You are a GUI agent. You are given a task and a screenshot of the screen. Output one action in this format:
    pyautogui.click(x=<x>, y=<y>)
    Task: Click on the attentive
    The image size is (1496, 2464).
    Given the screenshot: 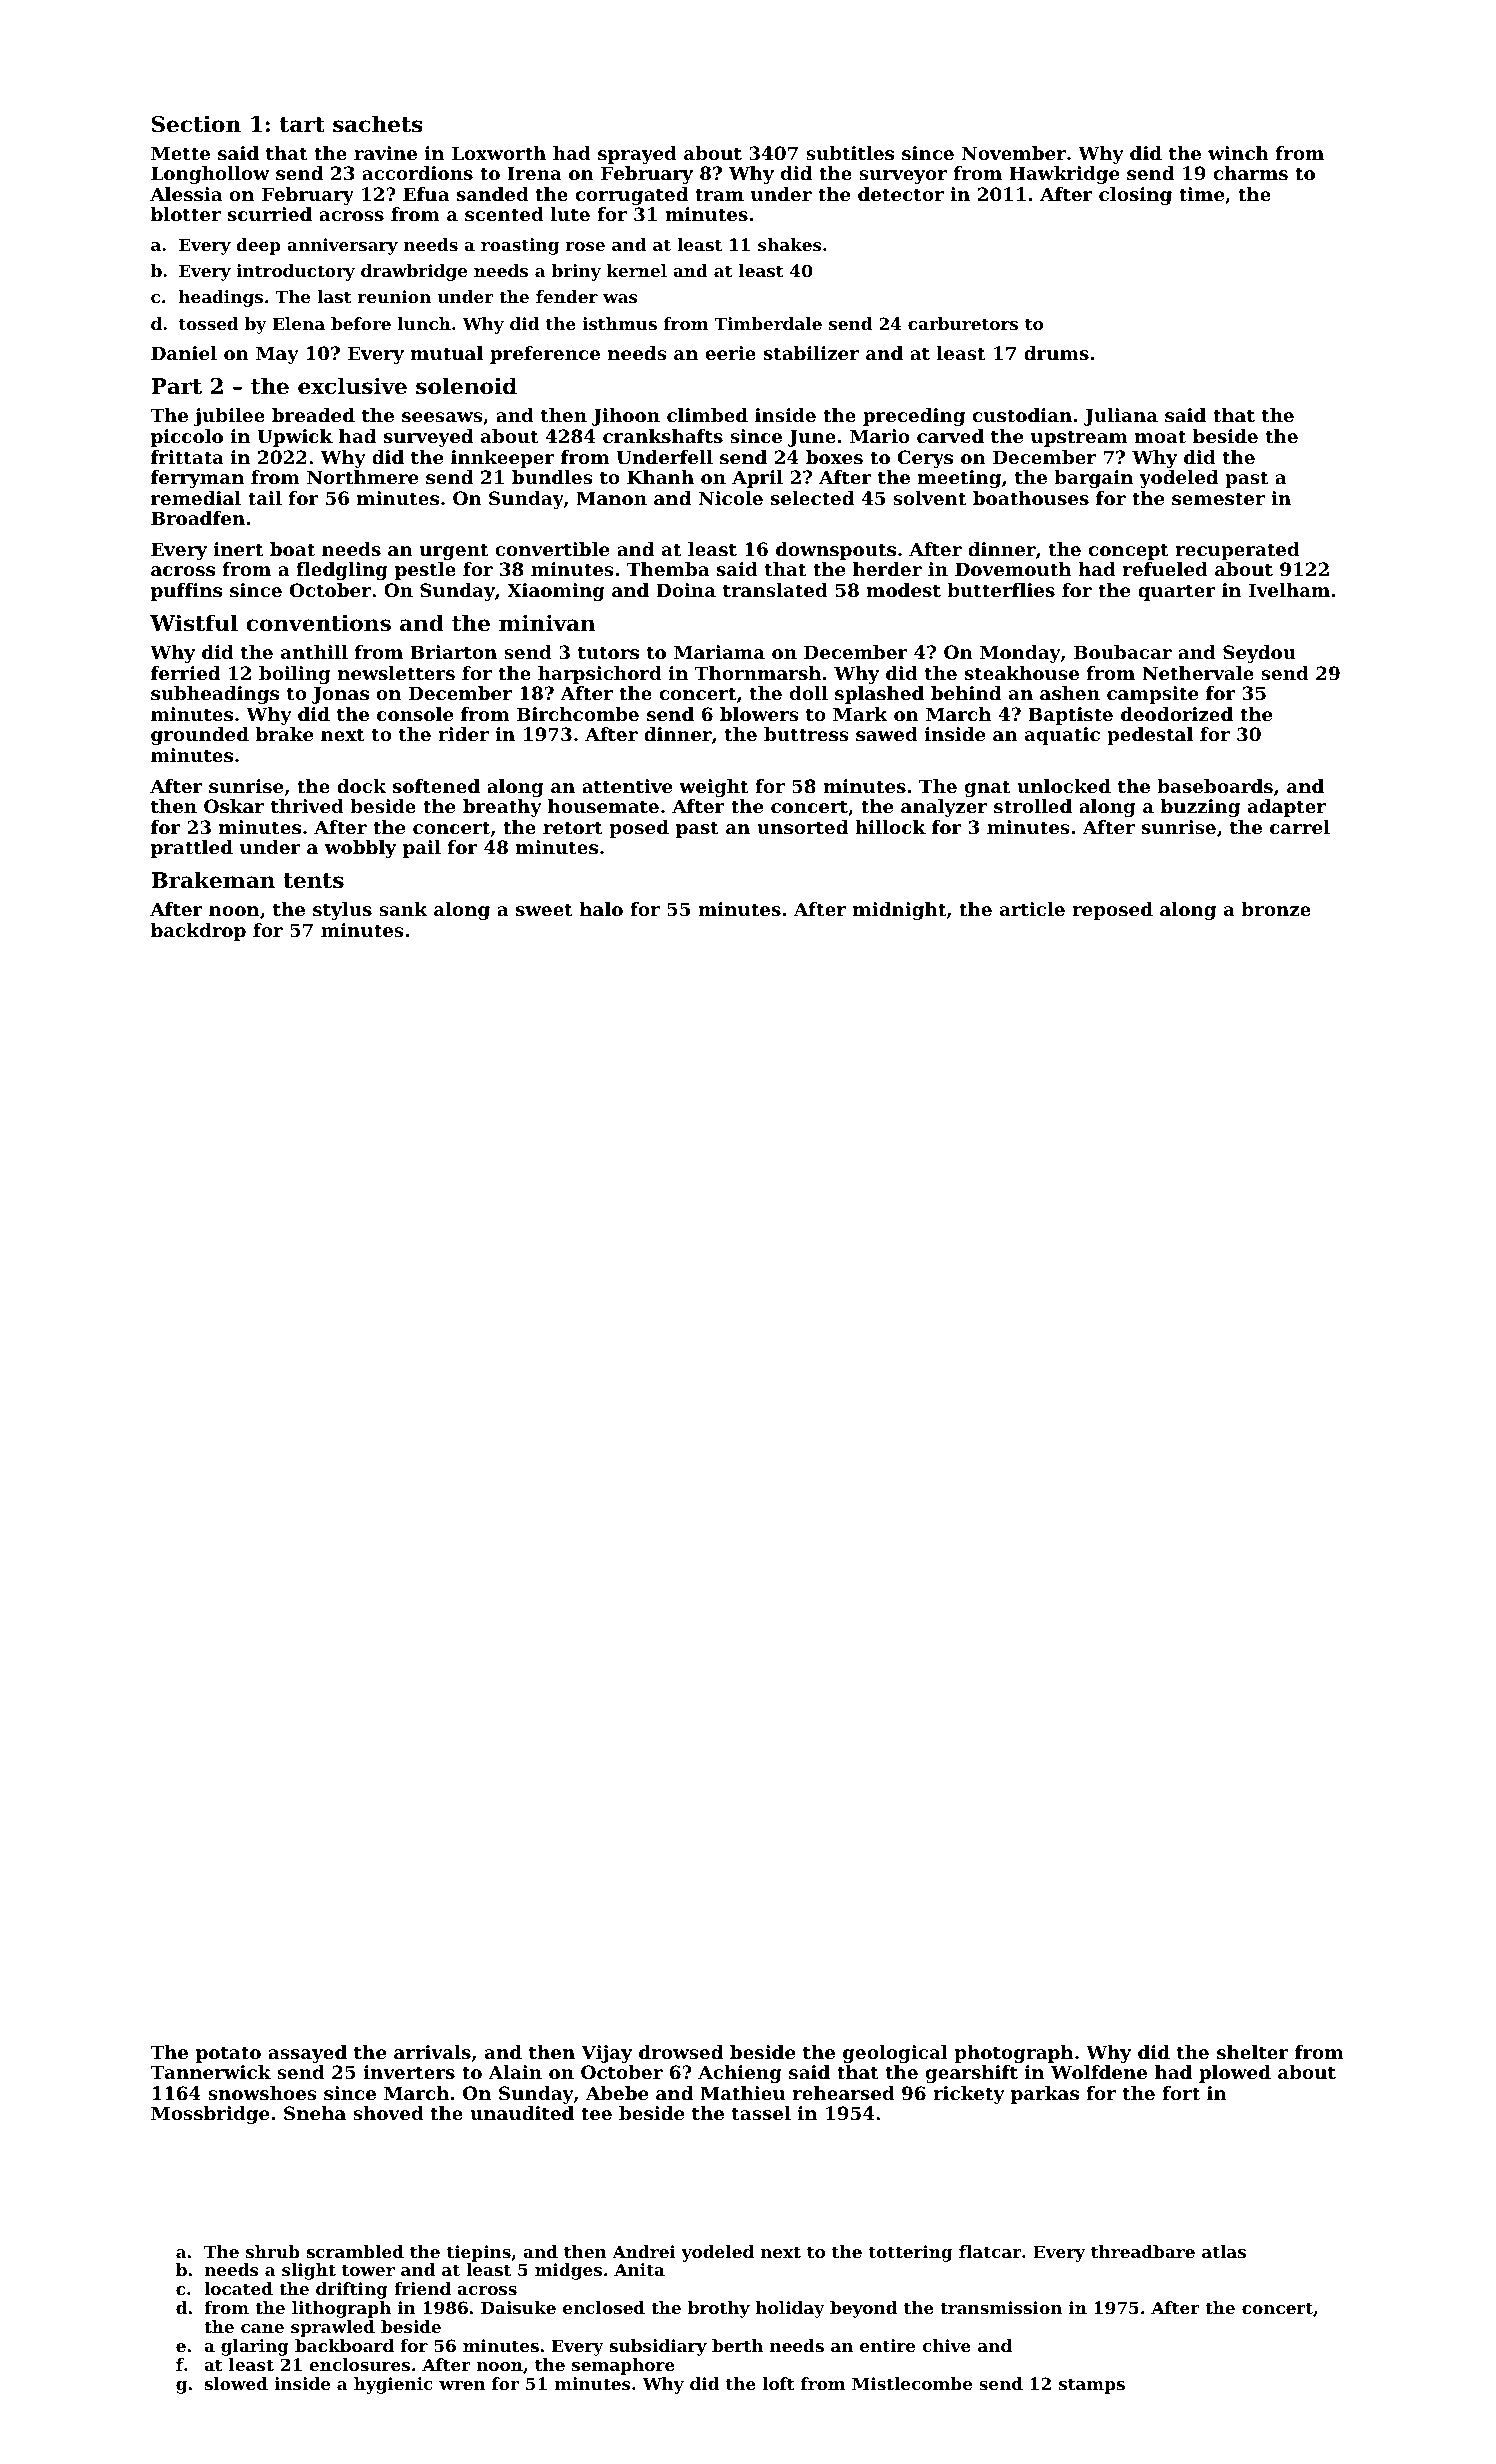 What is the action you would take?
    pyautogui.click(x=627, y=786)
